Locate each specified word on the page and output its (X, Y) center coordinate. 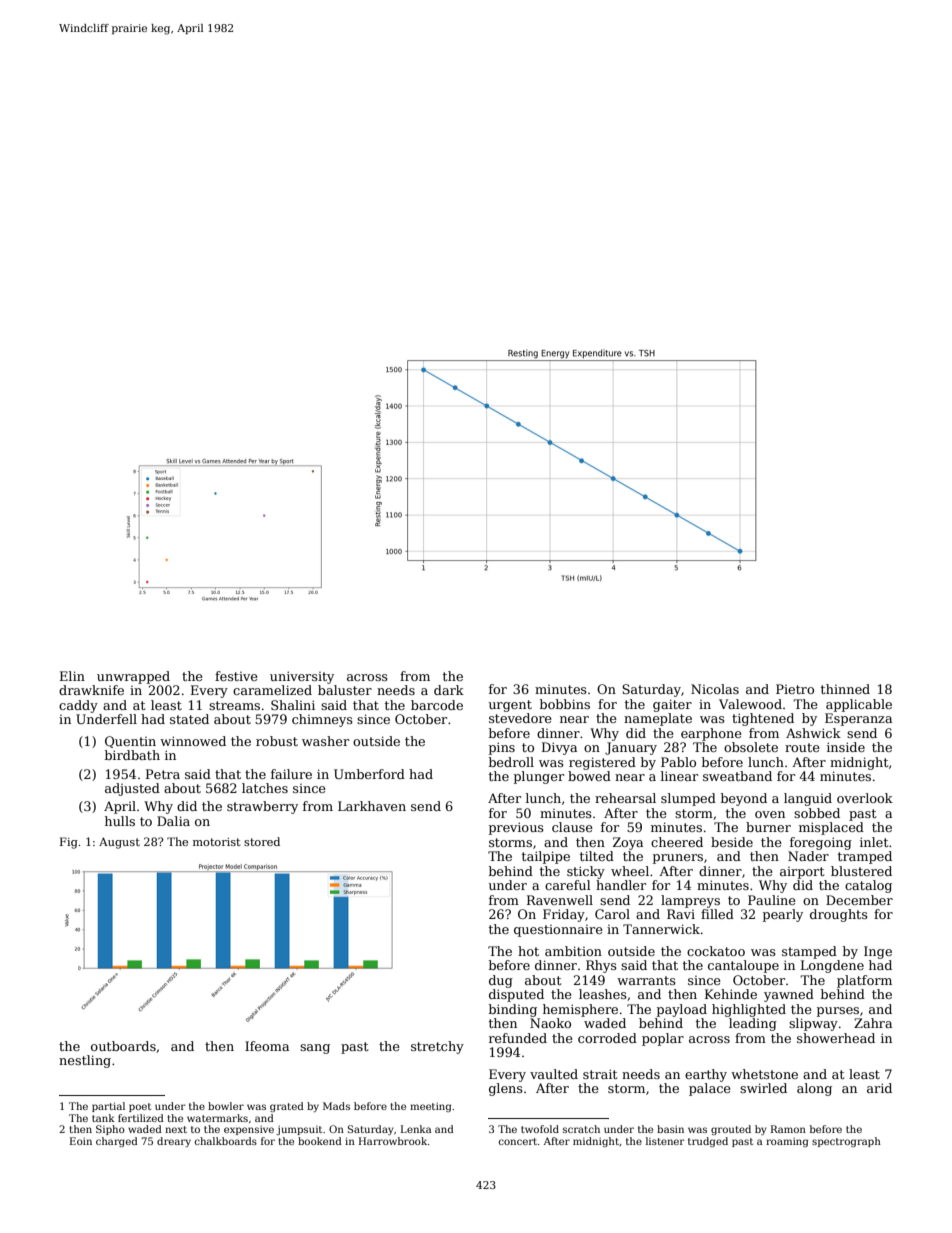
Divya (559, 748)
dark (449, 690)
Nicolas (715, 689)
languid (808, 799)
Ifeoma (267, 1046)
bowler (226, 1106)
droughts (839, 915)
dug (501, 981)
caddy (78, 706)
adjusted (132, 789)
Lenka (416, 1129)
